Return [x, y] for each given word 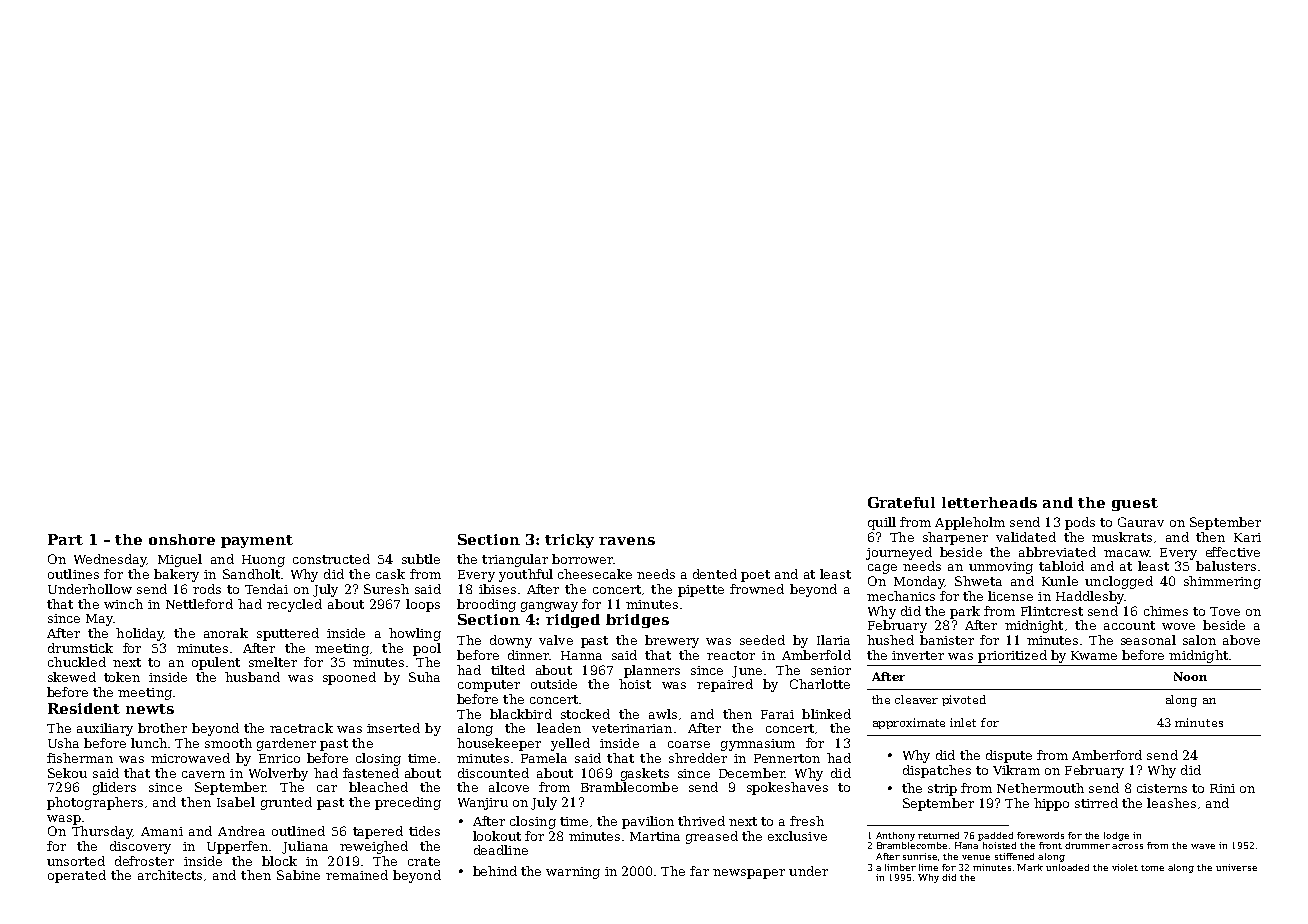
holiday [139, 634]
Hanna [581, 655]
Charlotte [820, 684]
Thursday [102, 832]
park [965, 612]
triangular [515, 560]
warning [573, 873]
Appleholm [970, 523]
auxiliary [105, 729]
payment [257, 541]
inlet [963, 722]
